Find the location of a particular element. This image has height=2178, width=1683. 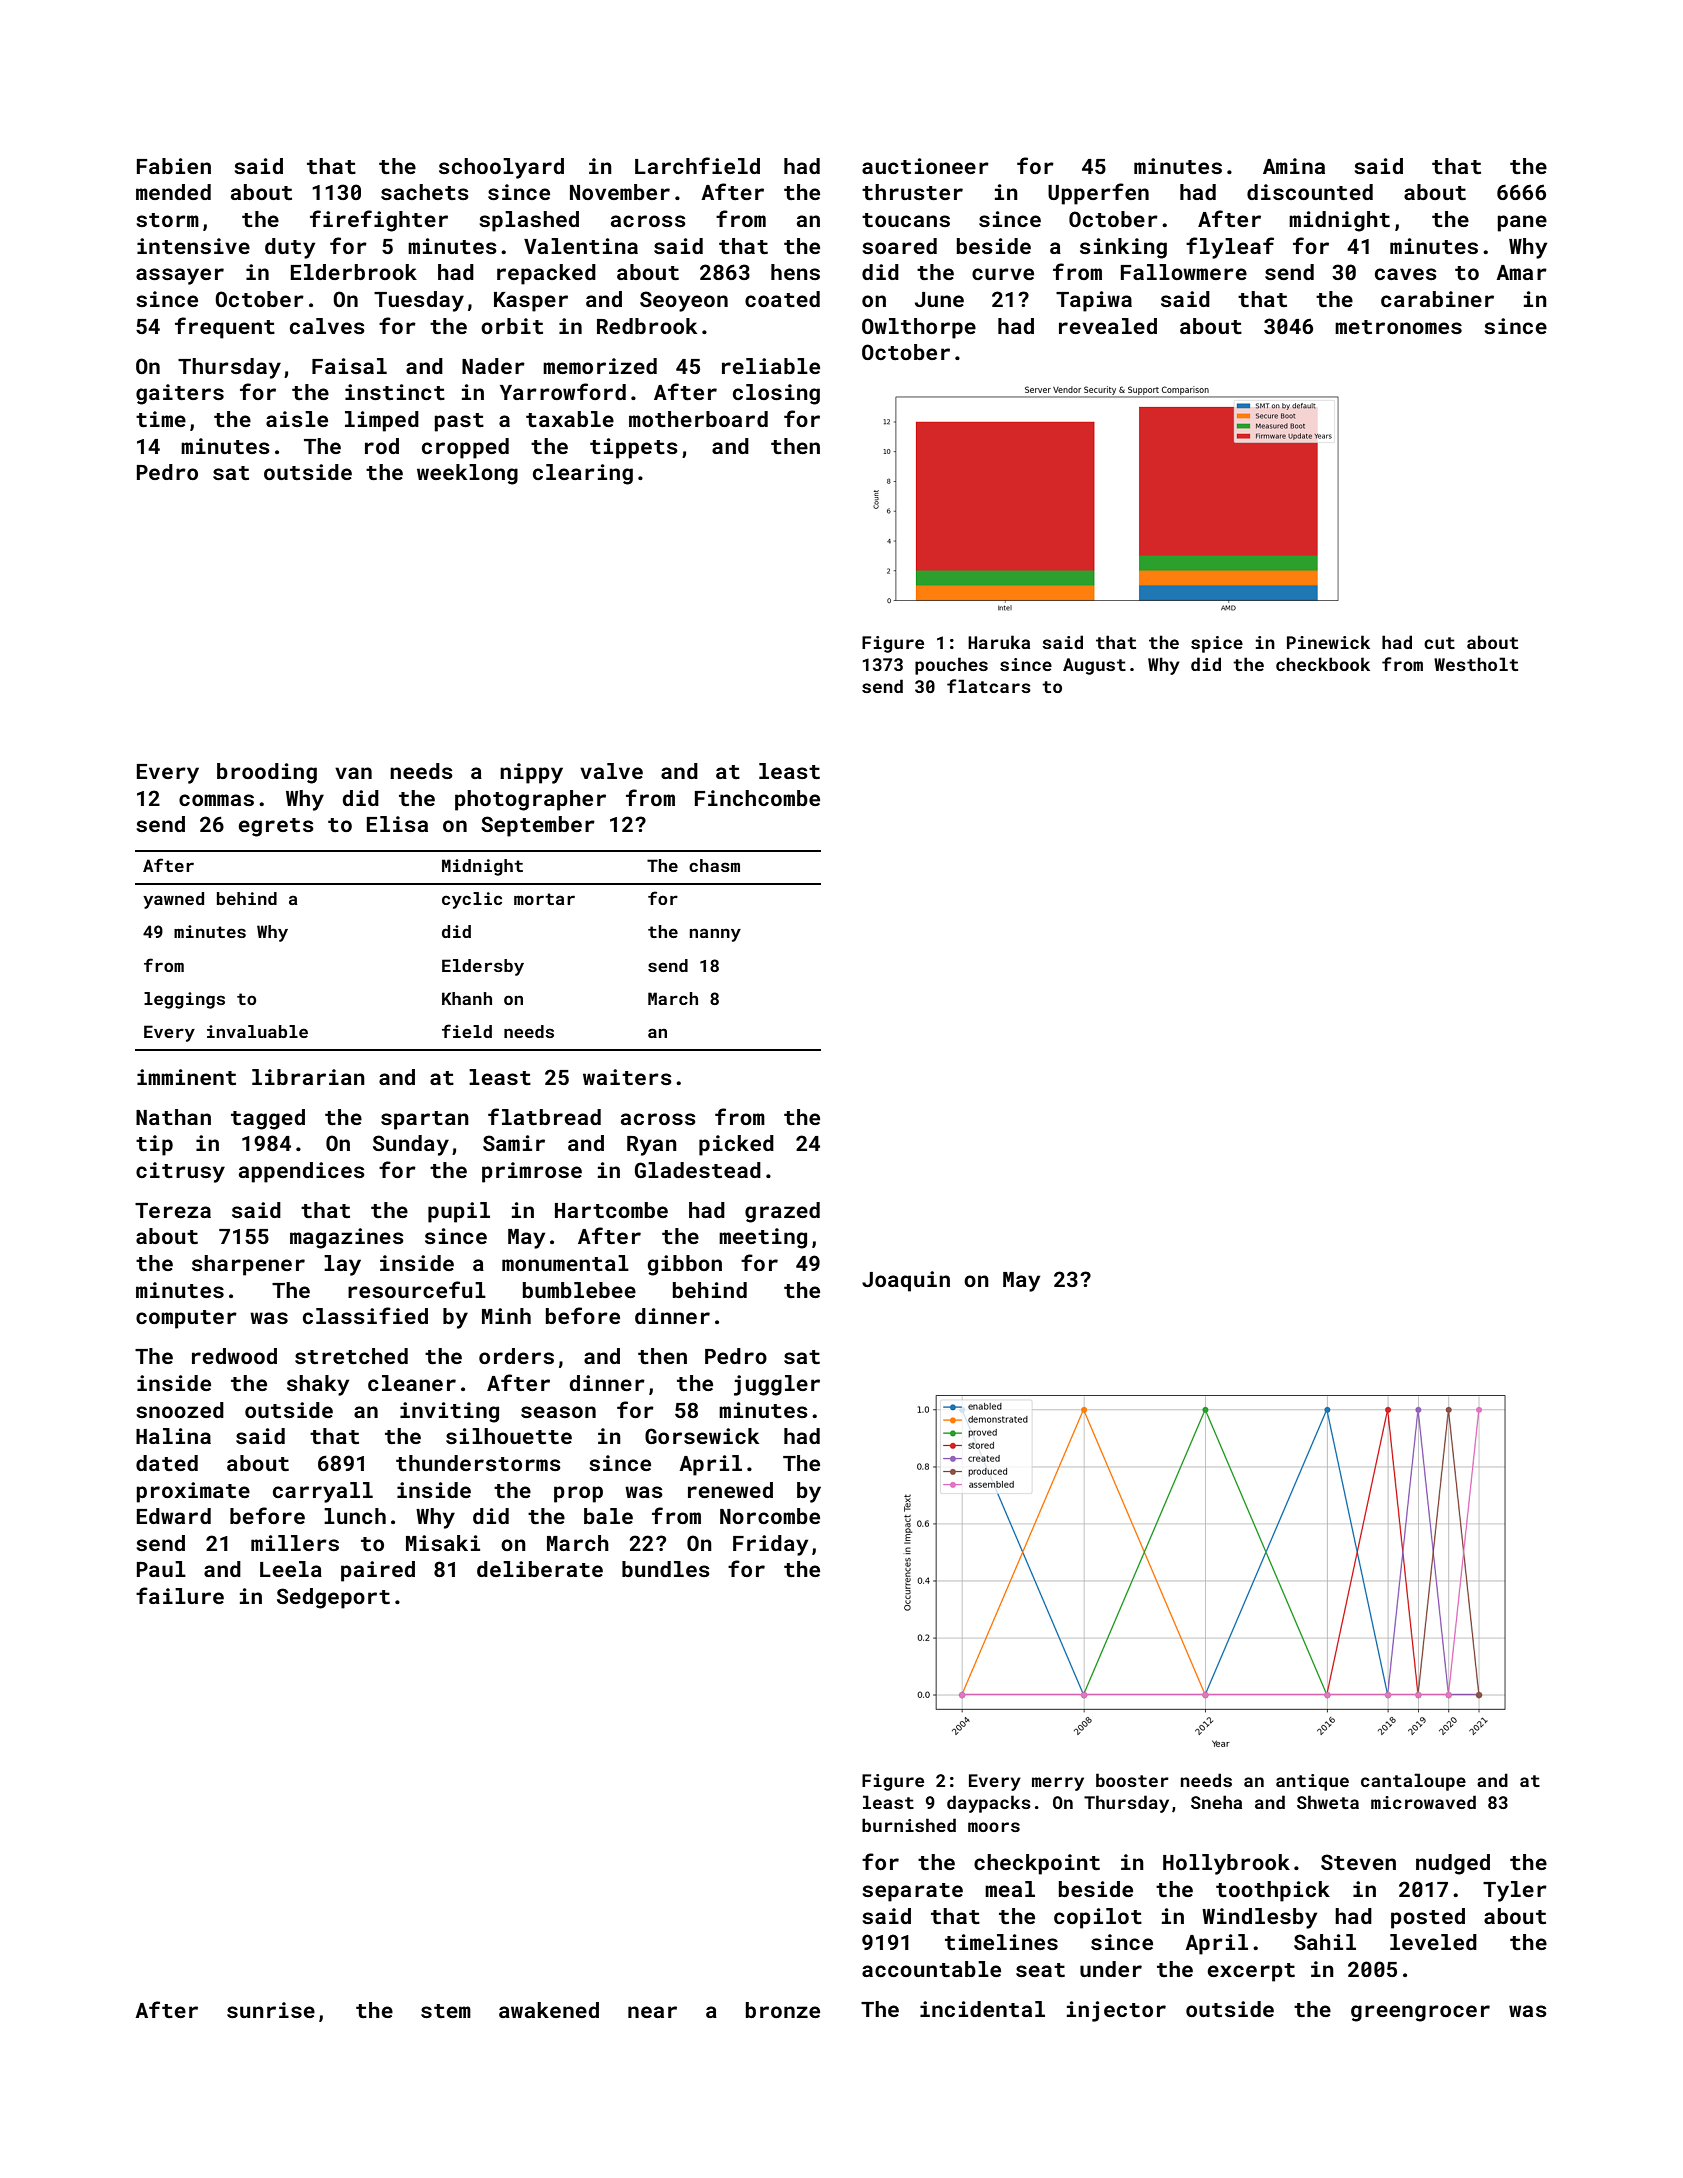

failure is located at coordinates (180, 1595).
